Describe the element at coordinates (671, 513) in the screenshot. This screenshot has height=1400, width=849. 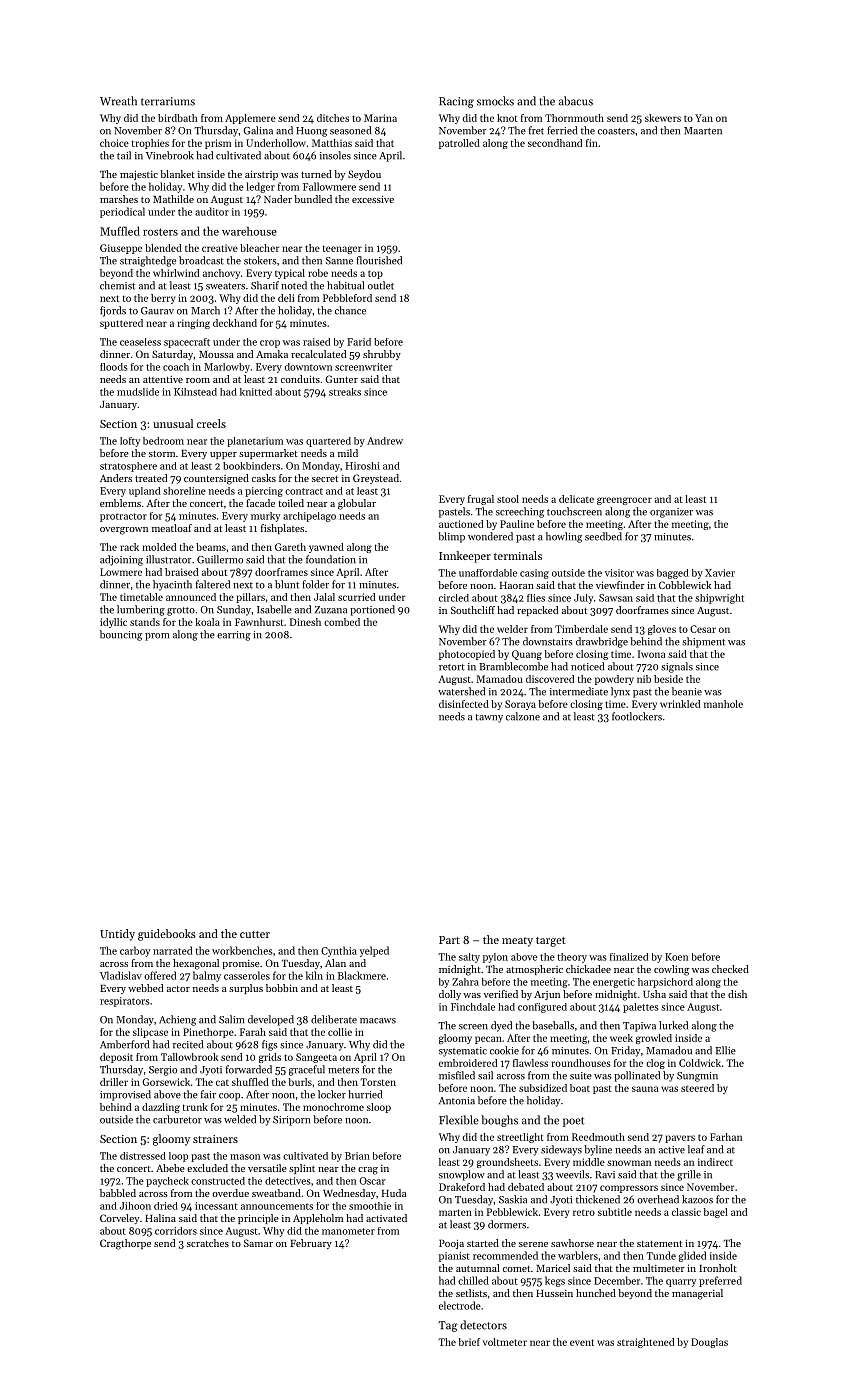
I see `organizer` at that location.
